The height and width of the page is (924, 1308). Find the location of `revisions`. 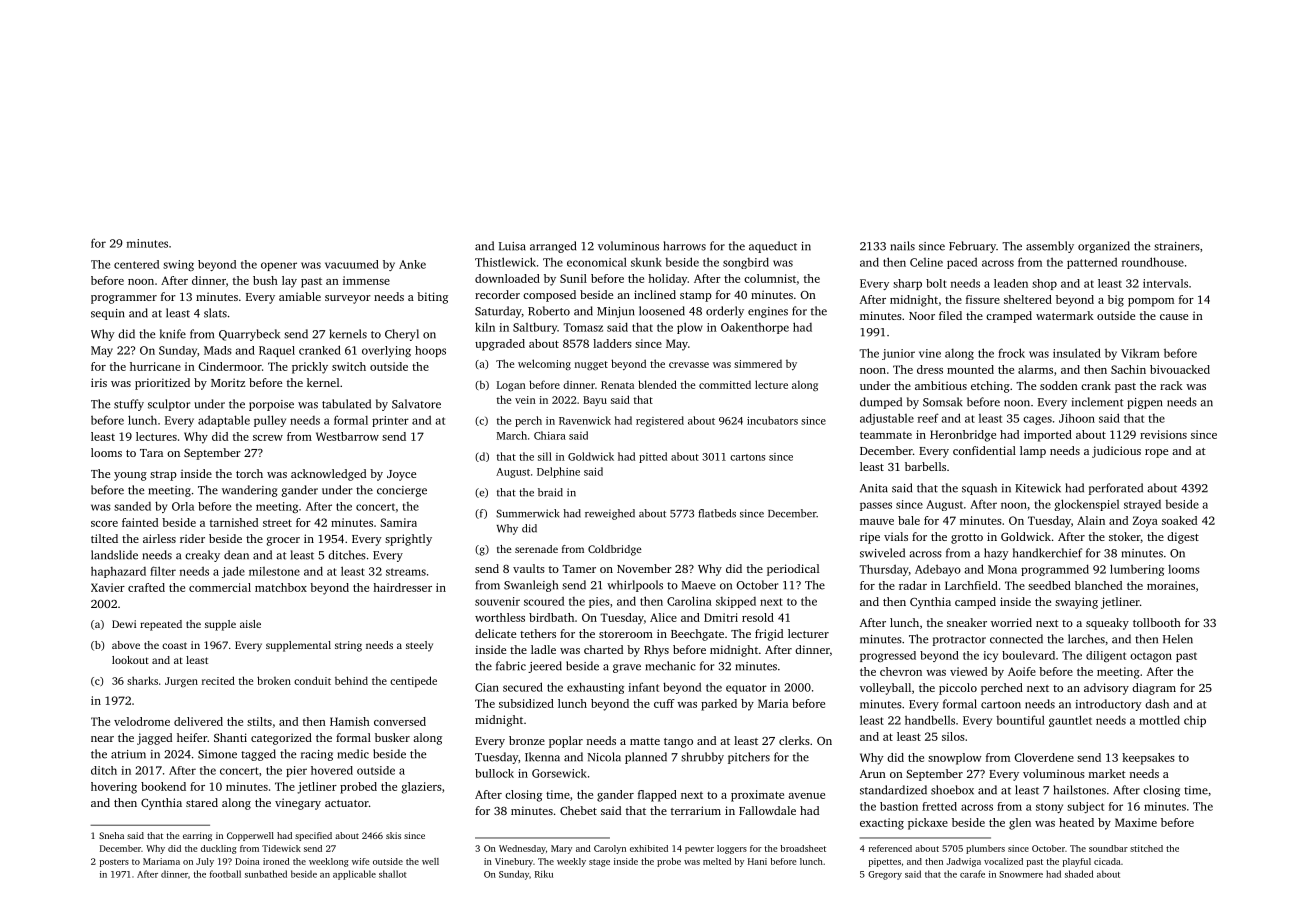

revisions is located at coordinates (1163, 434).
